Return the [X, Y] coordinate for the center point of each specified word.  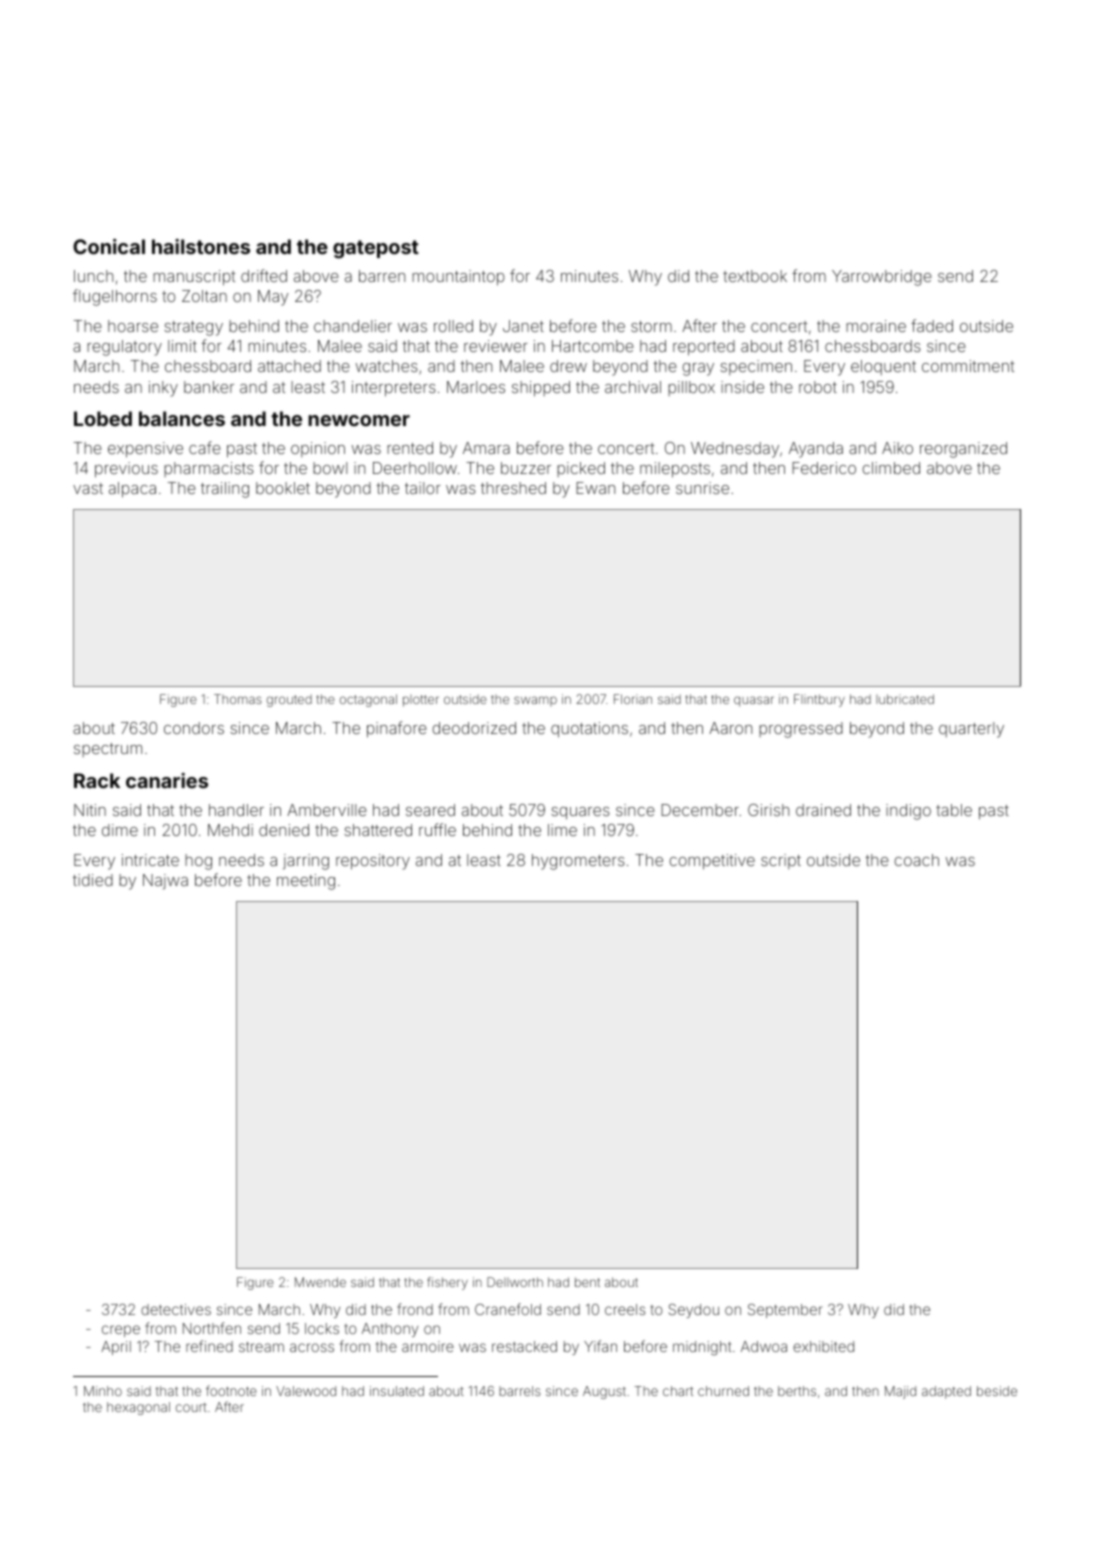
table [954, 810]
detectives [176, 1309]
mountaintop [458, 278]
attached [289, 366]
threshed [513, 488]
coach [916, 860]
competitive [712, 862]
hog [198, 862]
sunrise [702, 488]
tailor [423, 488]
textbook [755, 276]
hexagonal [138, 1408]
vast [88, 488]
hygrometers [578, 862]
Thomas [238, 699]
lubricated [905, 699]
